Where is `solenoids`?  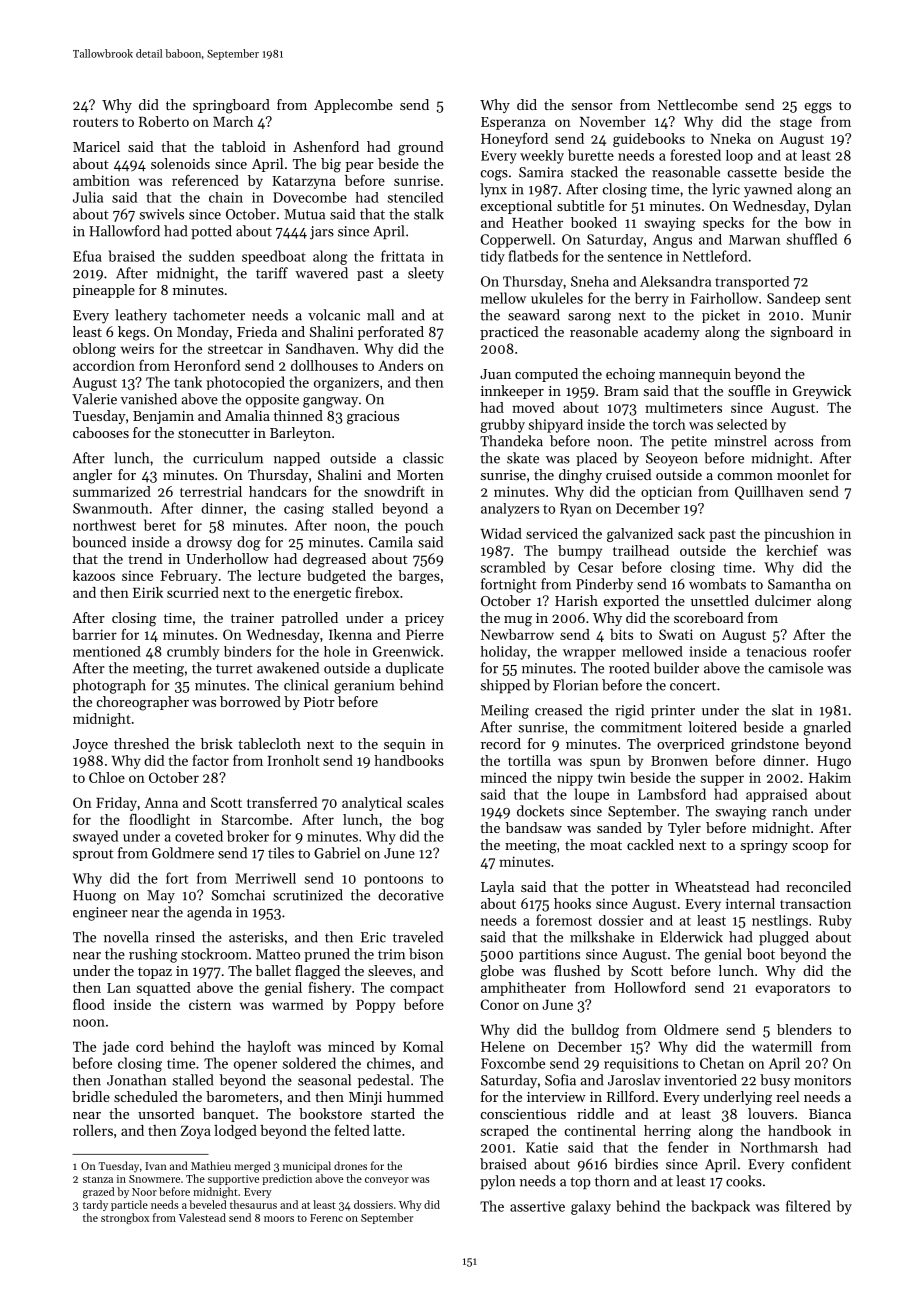 solenoids is located at coordinates (180, 163).
